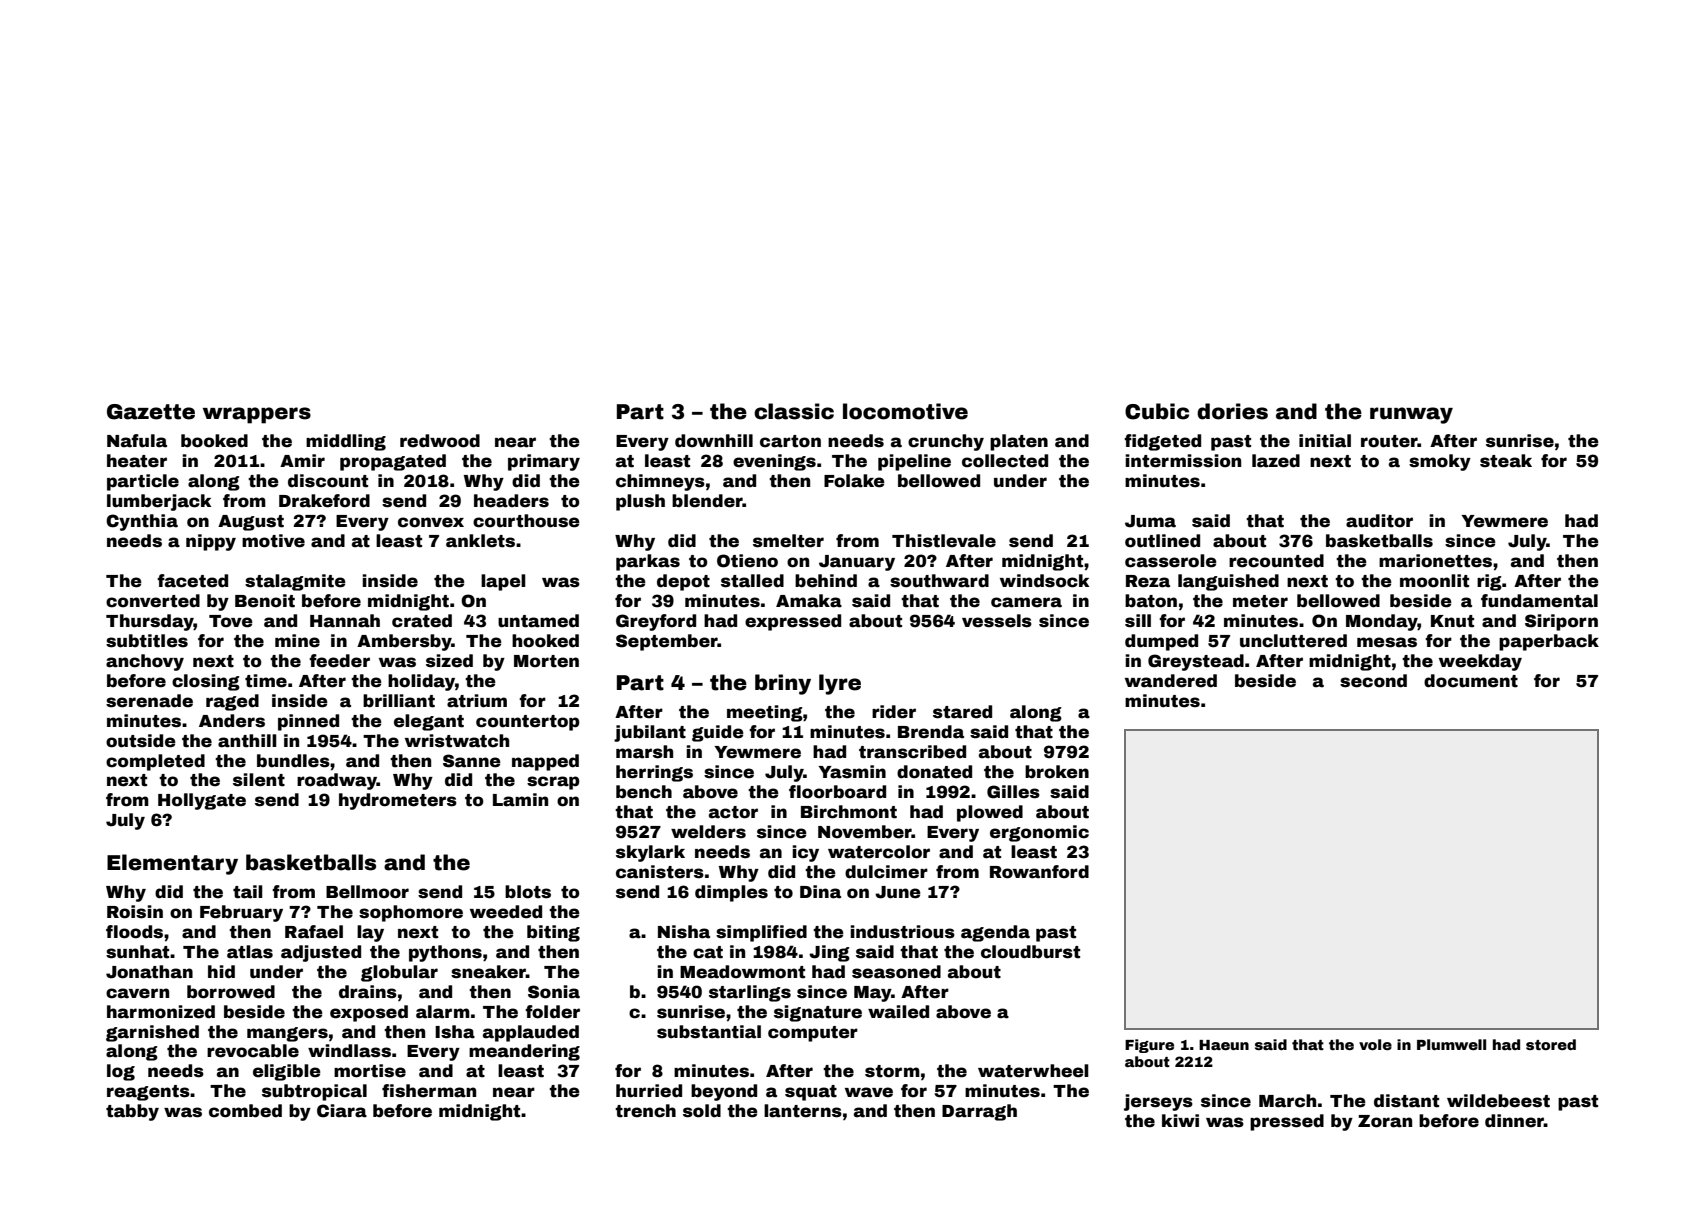  What do you see at coordinates (145, 662) in the image?
I see `anchovy` at bounding box center [145, 662].
